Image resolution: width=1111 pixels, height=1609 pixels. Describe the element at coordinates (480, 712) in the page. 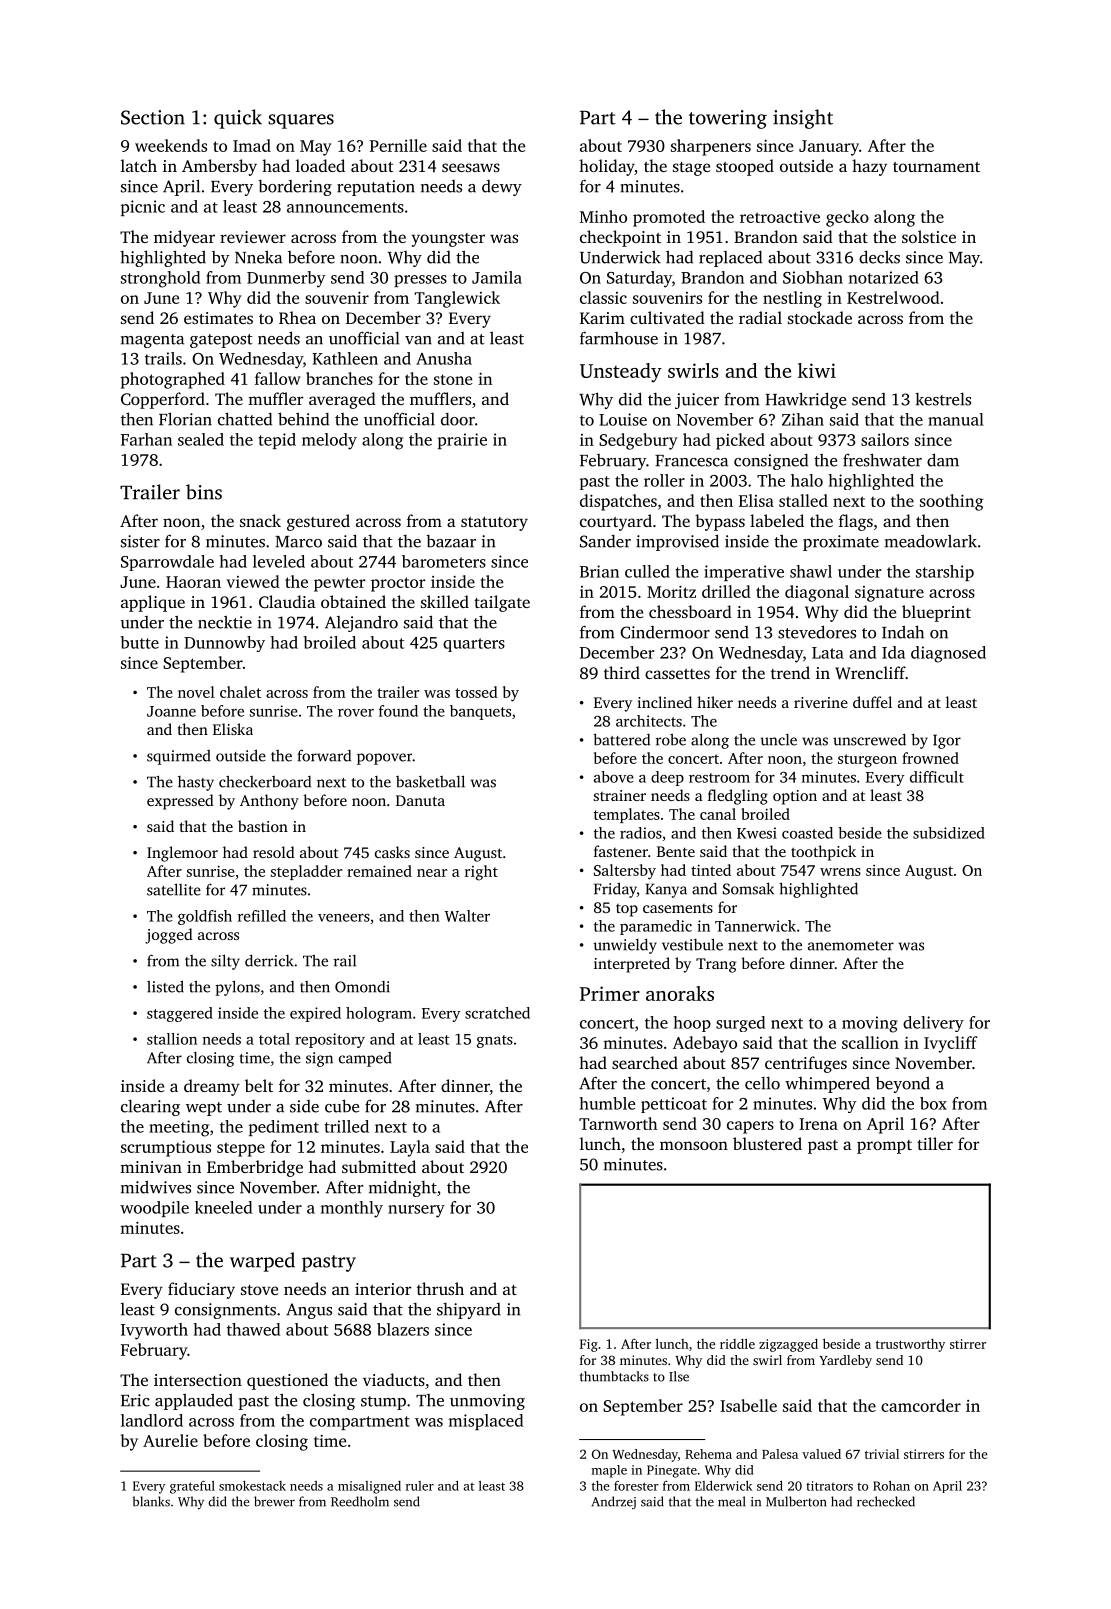

I see `banquets` at that location.
